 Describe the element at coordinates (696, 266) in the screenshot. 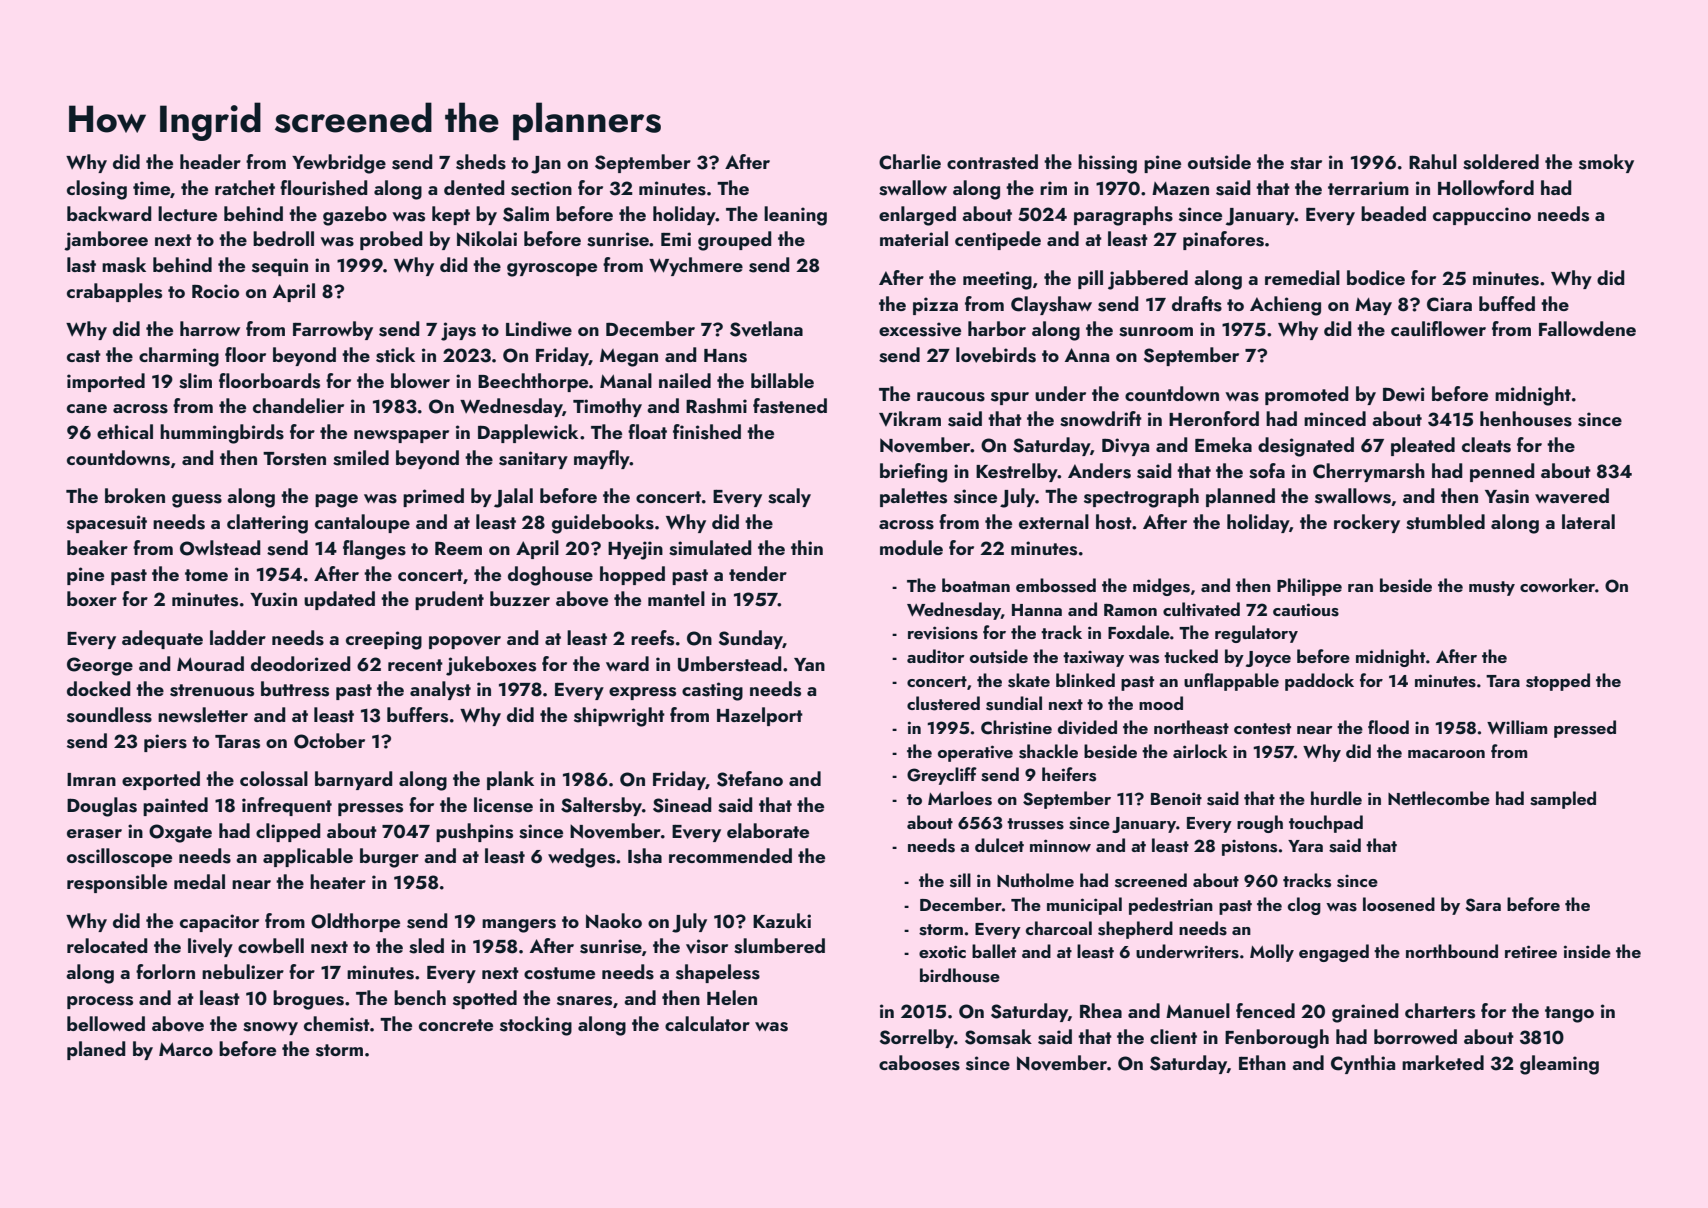

I see `Wychmere` at that location.
